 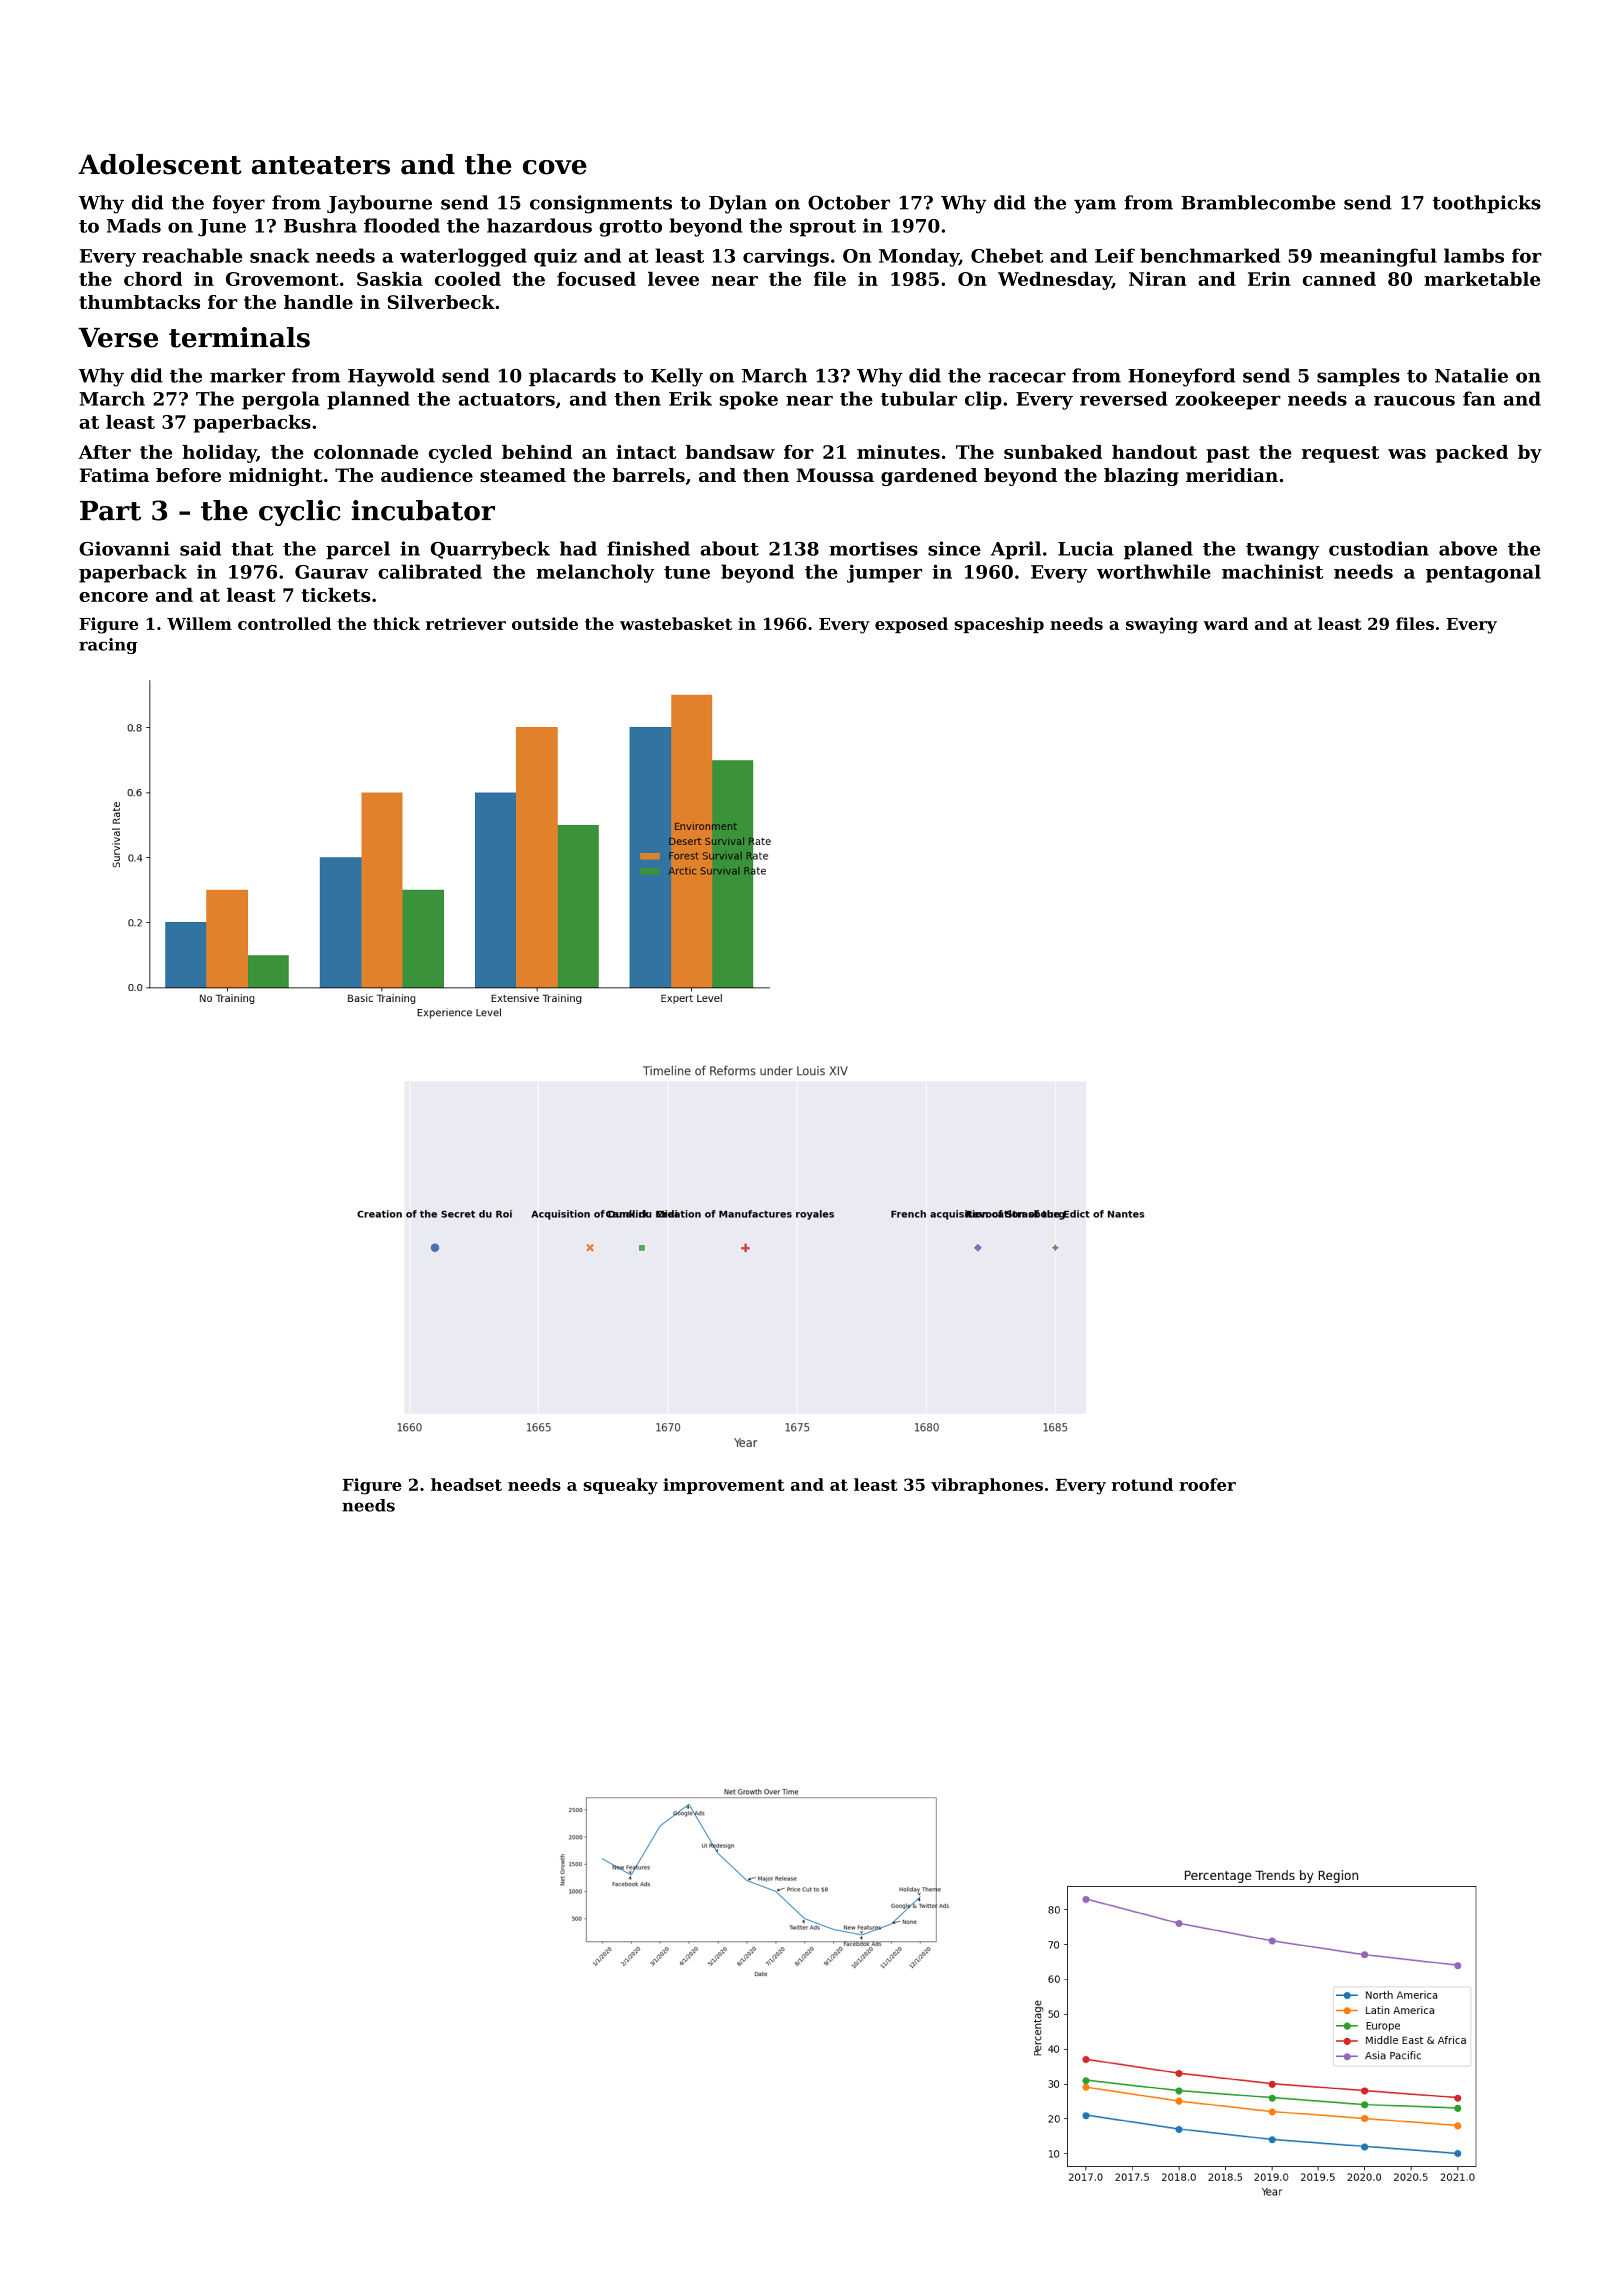 What do you see at coordinates (1207, 1484) in the image?
I see `roofer` at bounding box center [1207, 1484].
